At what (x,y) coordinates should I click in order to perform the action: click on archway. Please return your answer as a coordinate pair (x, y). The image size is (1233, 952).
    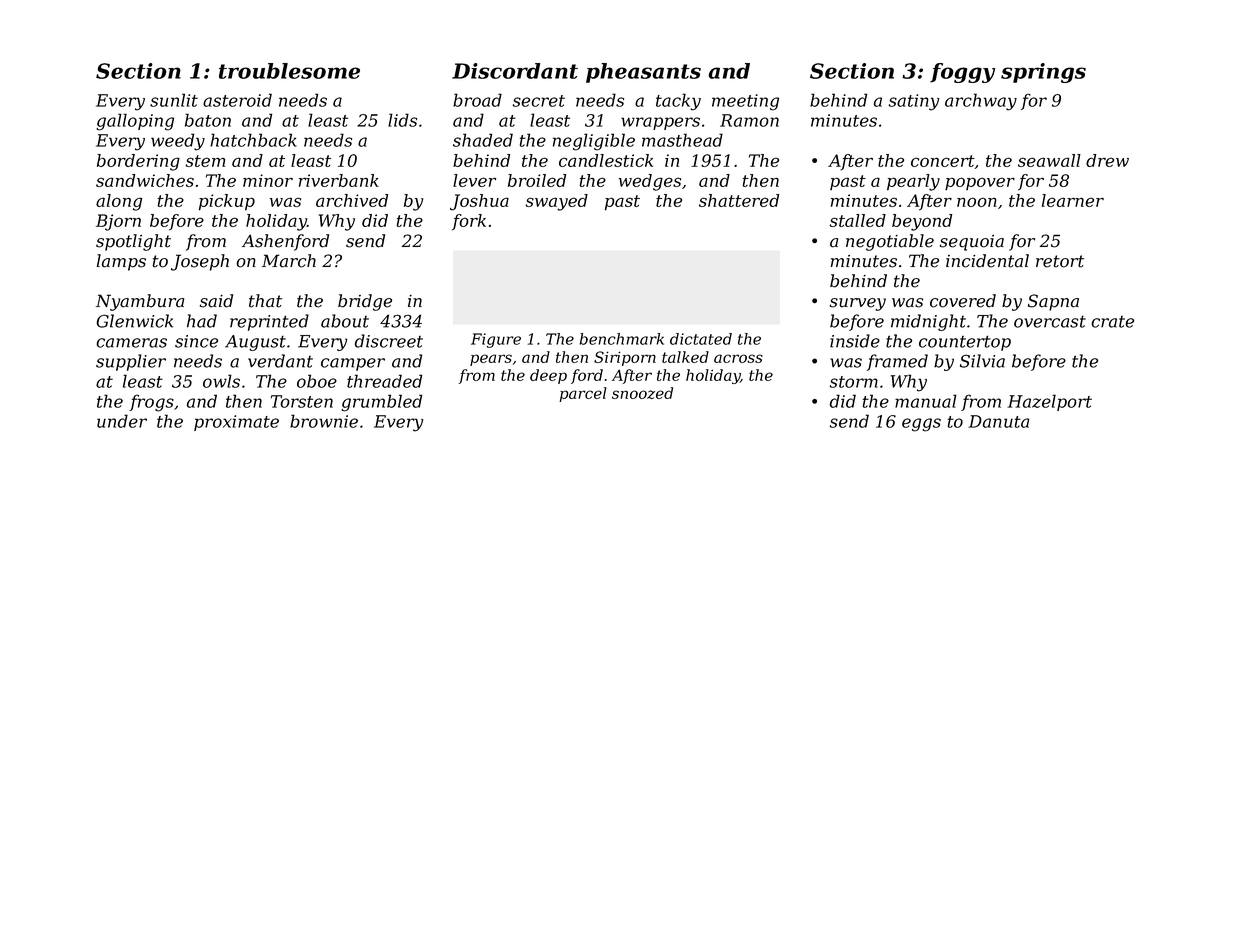
    Looking at the image, I should click on (981, 102).
